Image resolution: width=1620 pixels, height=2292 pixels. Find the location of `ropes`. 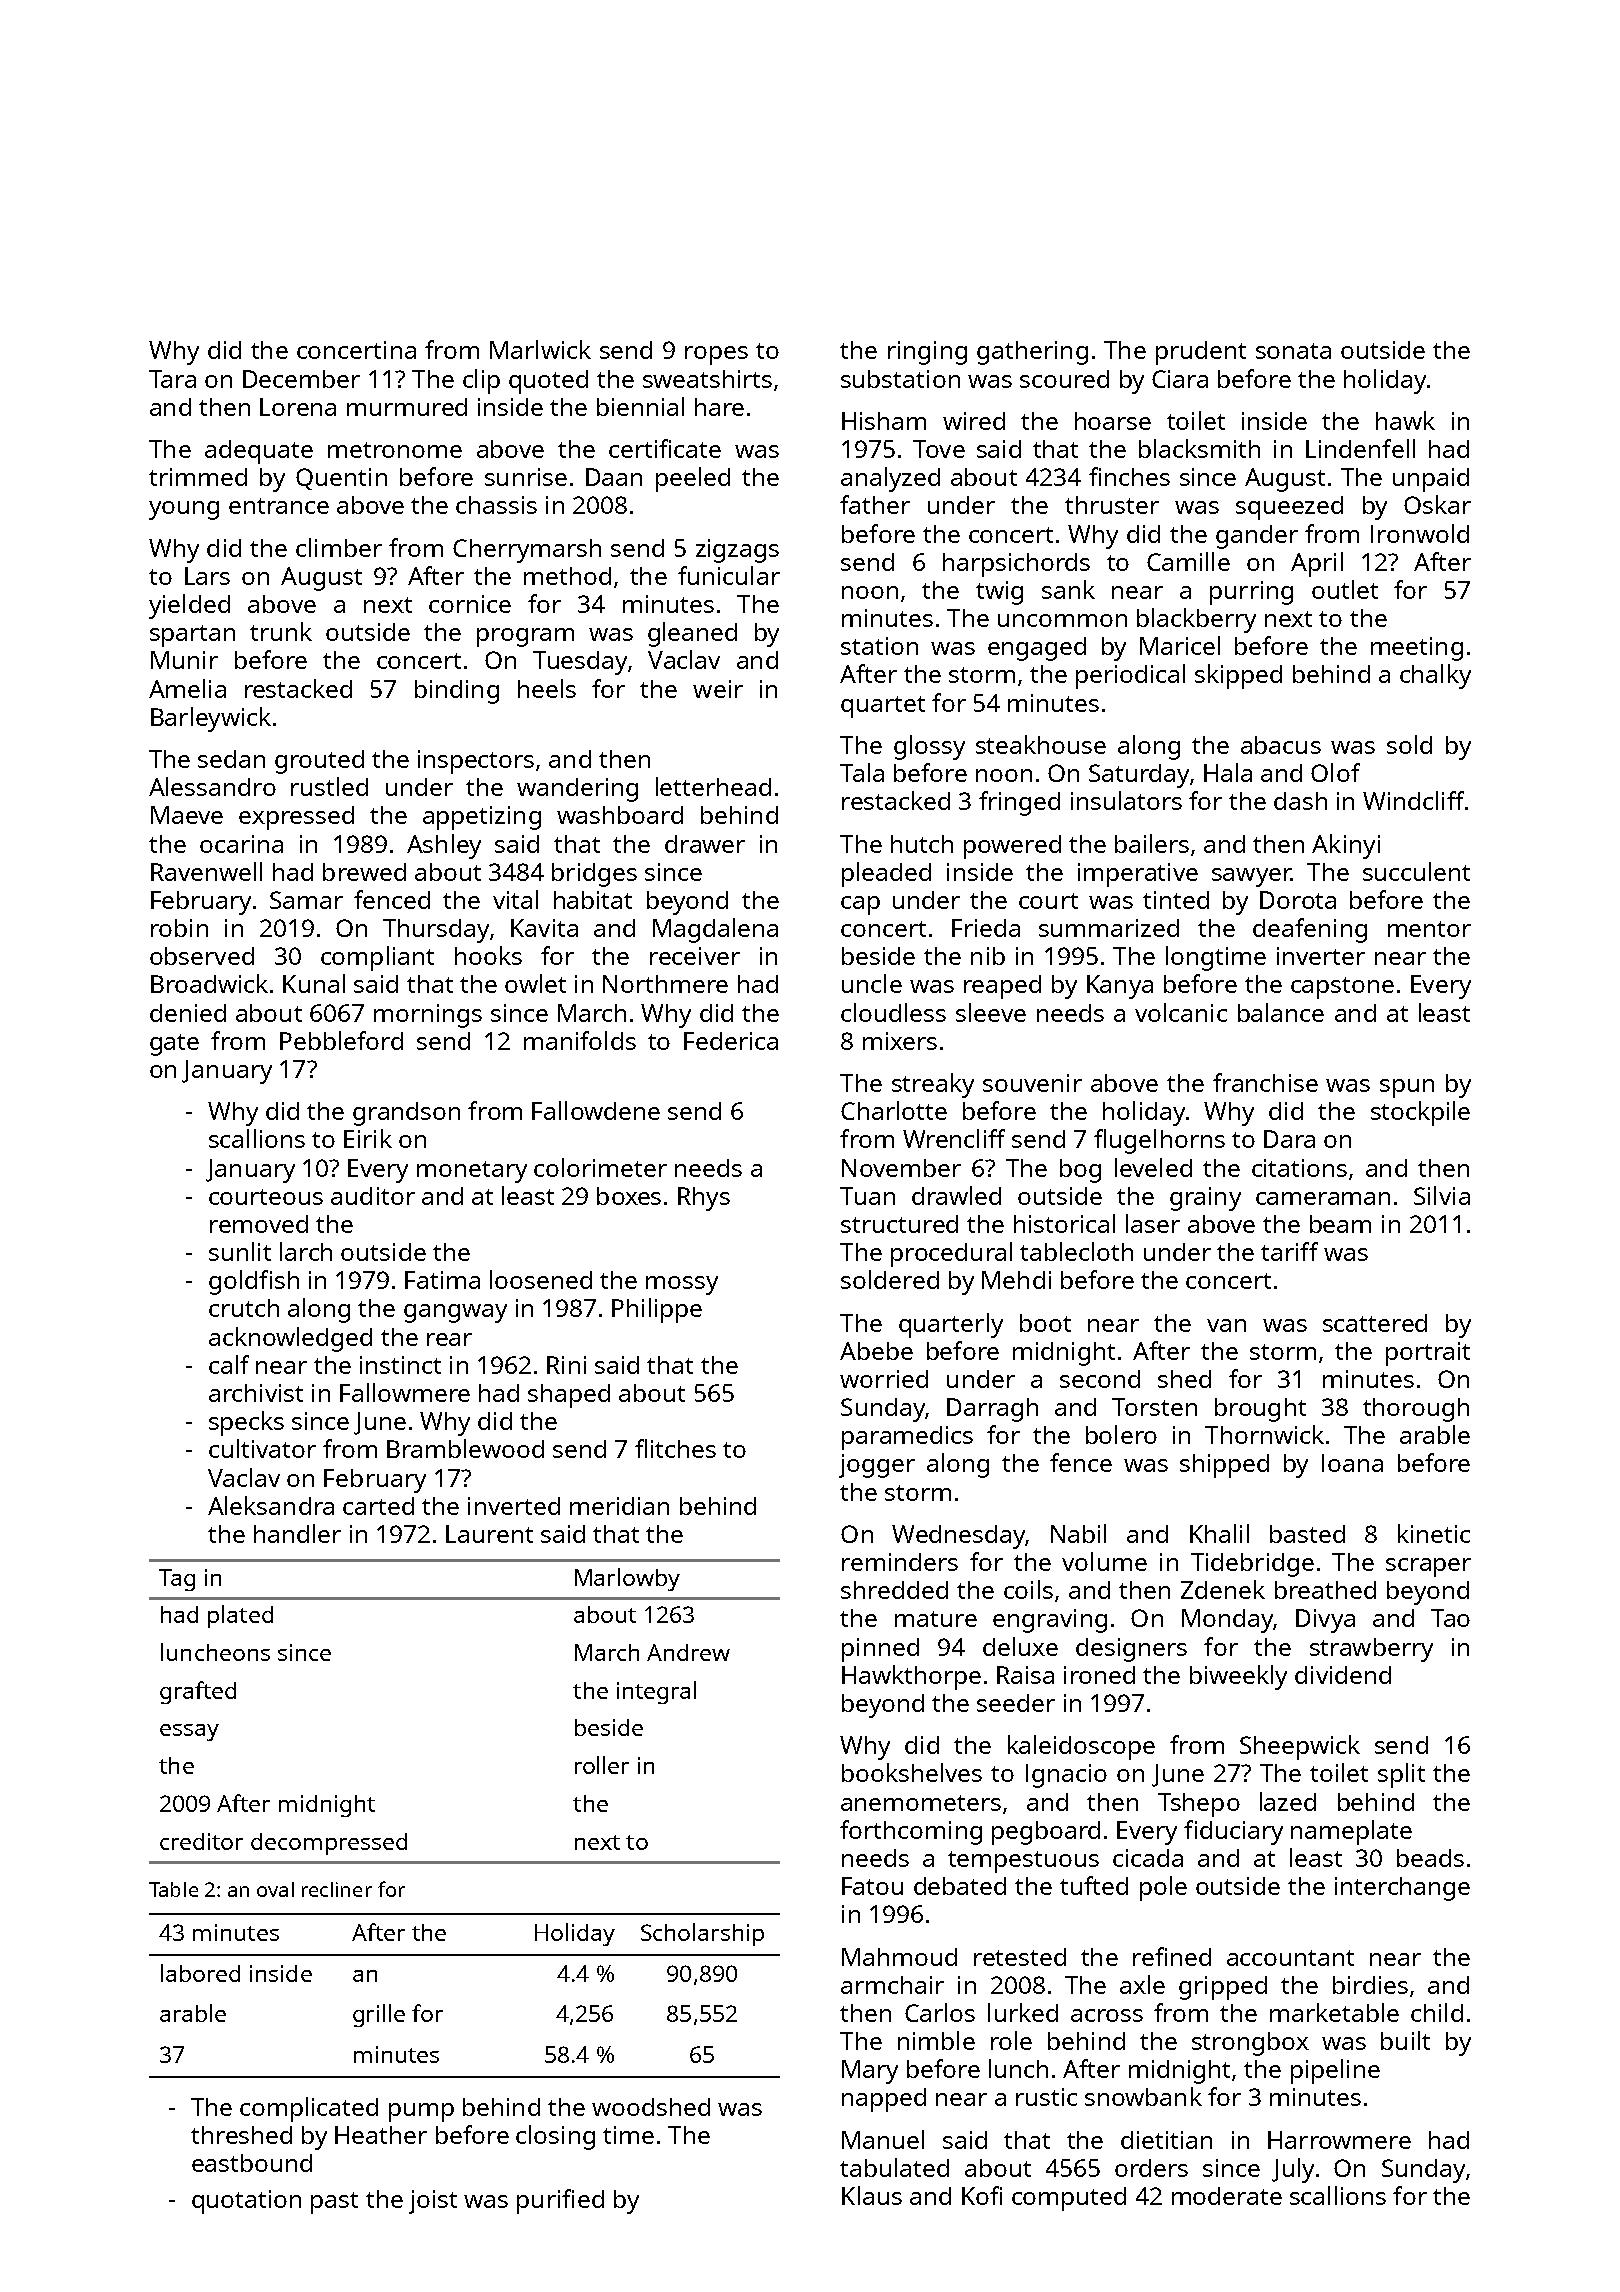

ropes is located at coordinates (716, 355).
